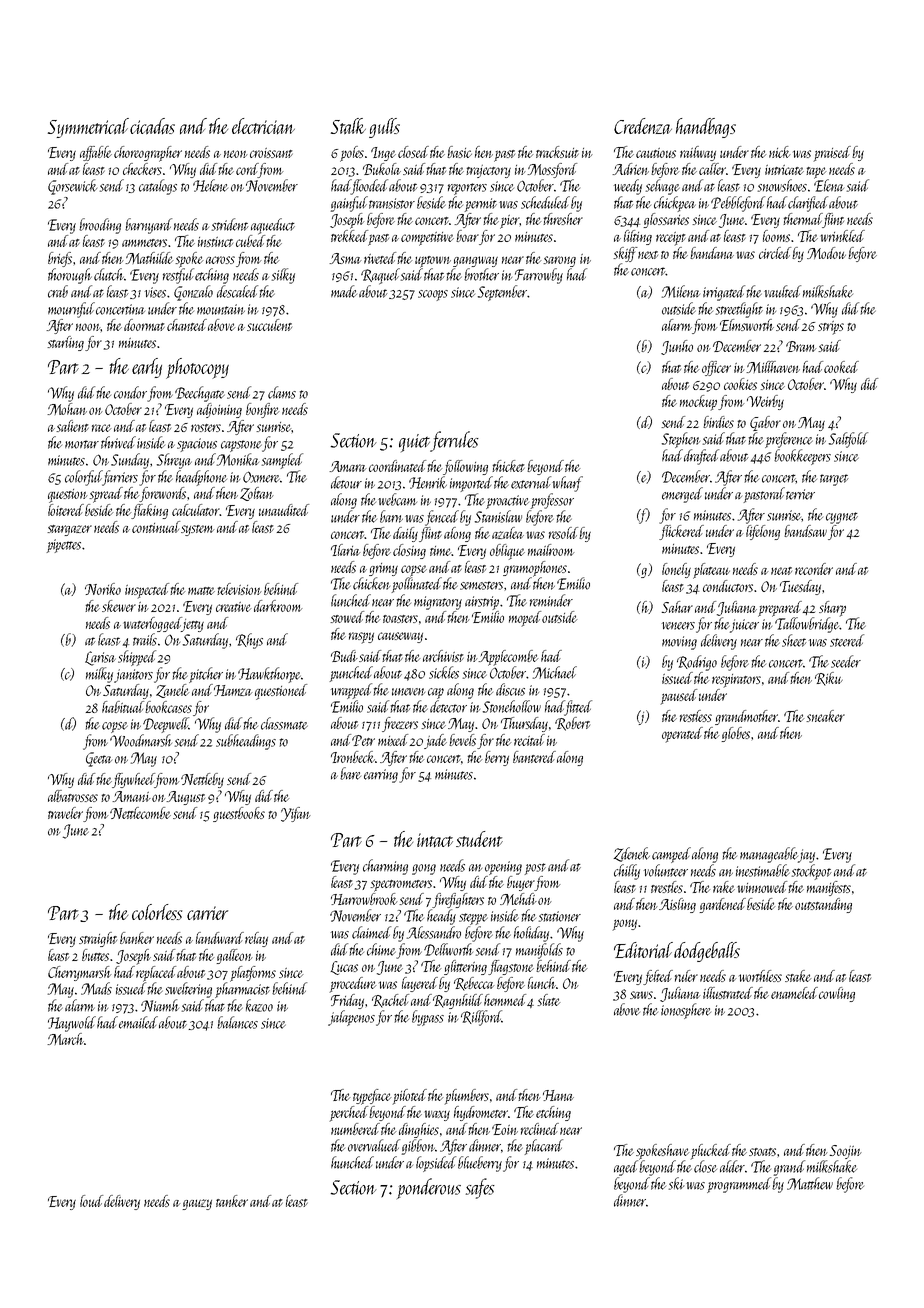 This screenshot has height=1308, width=924. I want to click on Budi, so click(344, 656).
